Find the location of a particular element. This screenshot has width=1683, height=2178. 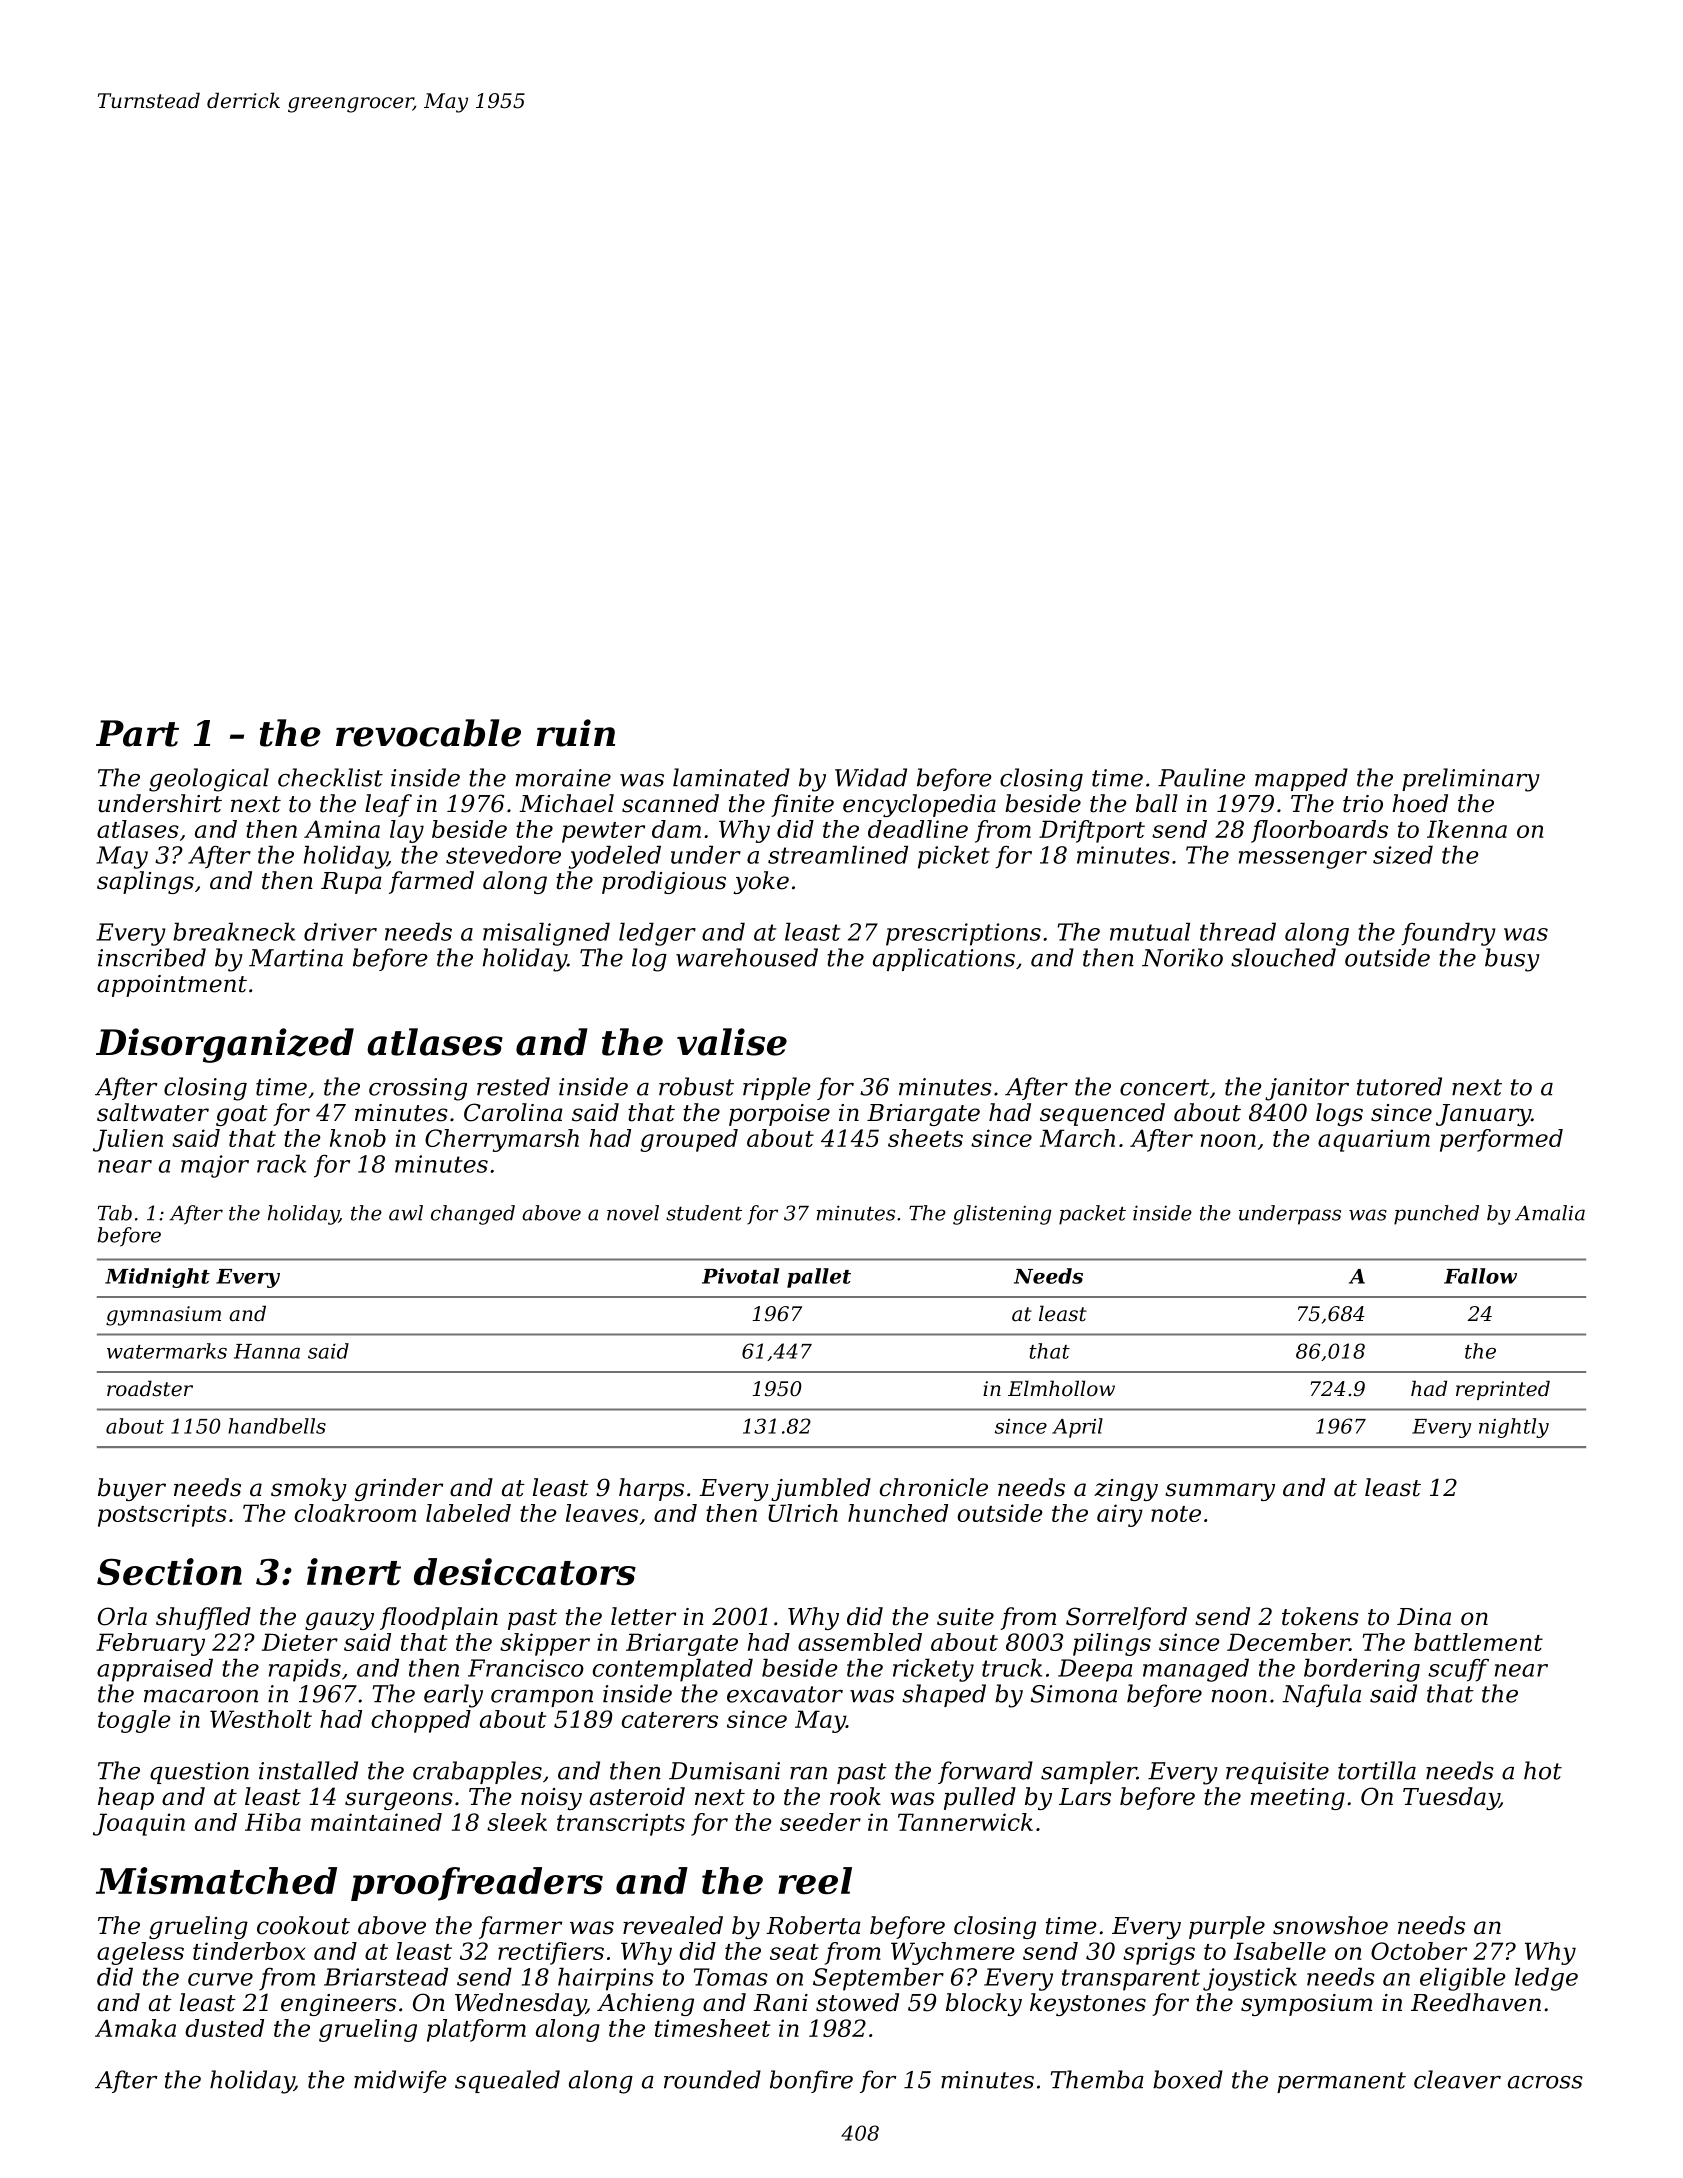

Julien is located at coordinates (128, 1140).
